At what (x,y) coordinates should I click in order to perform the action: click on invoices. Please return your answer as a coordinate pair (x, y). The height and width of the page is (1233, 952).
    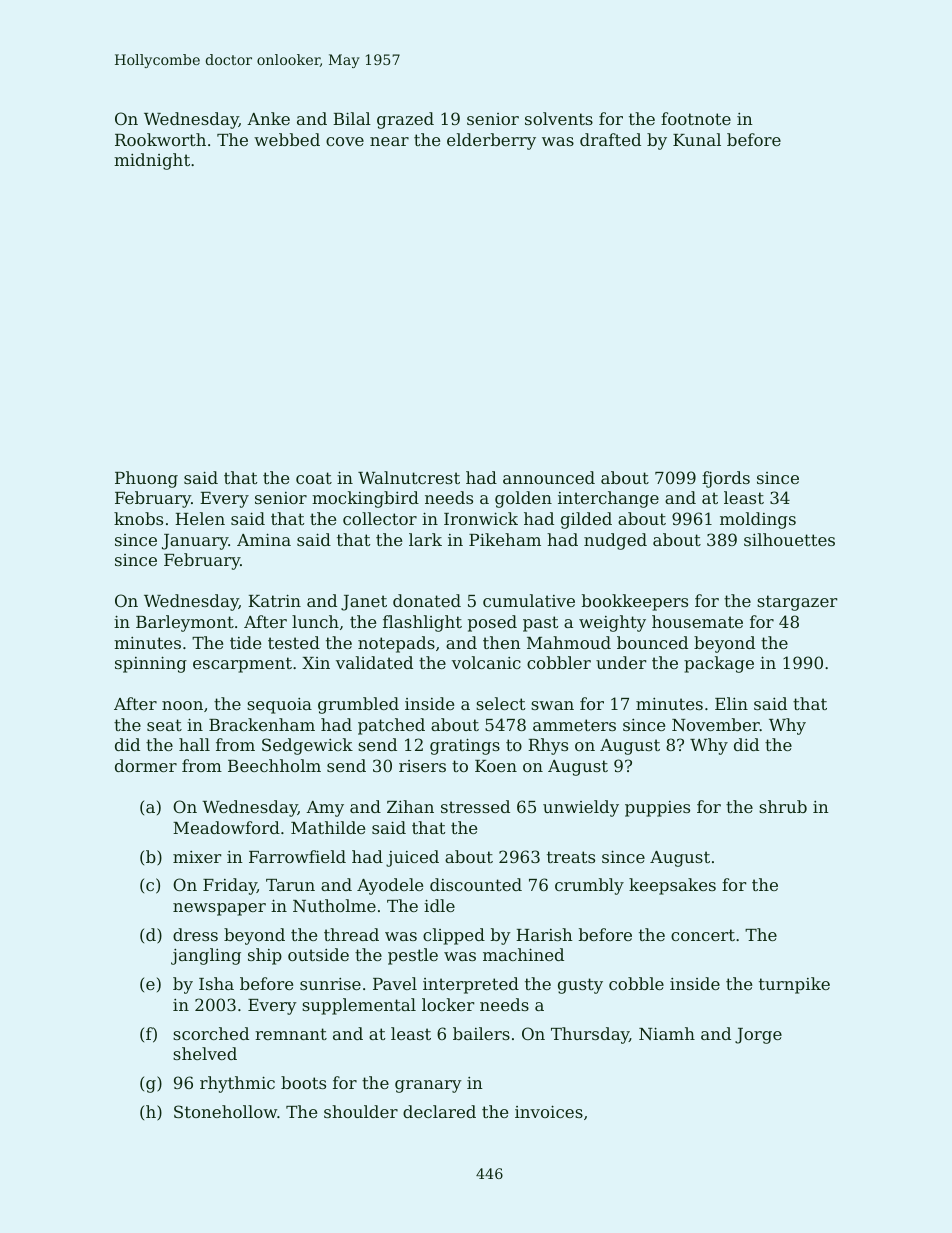
    Looking at the image, I should click on (549, 1111).
